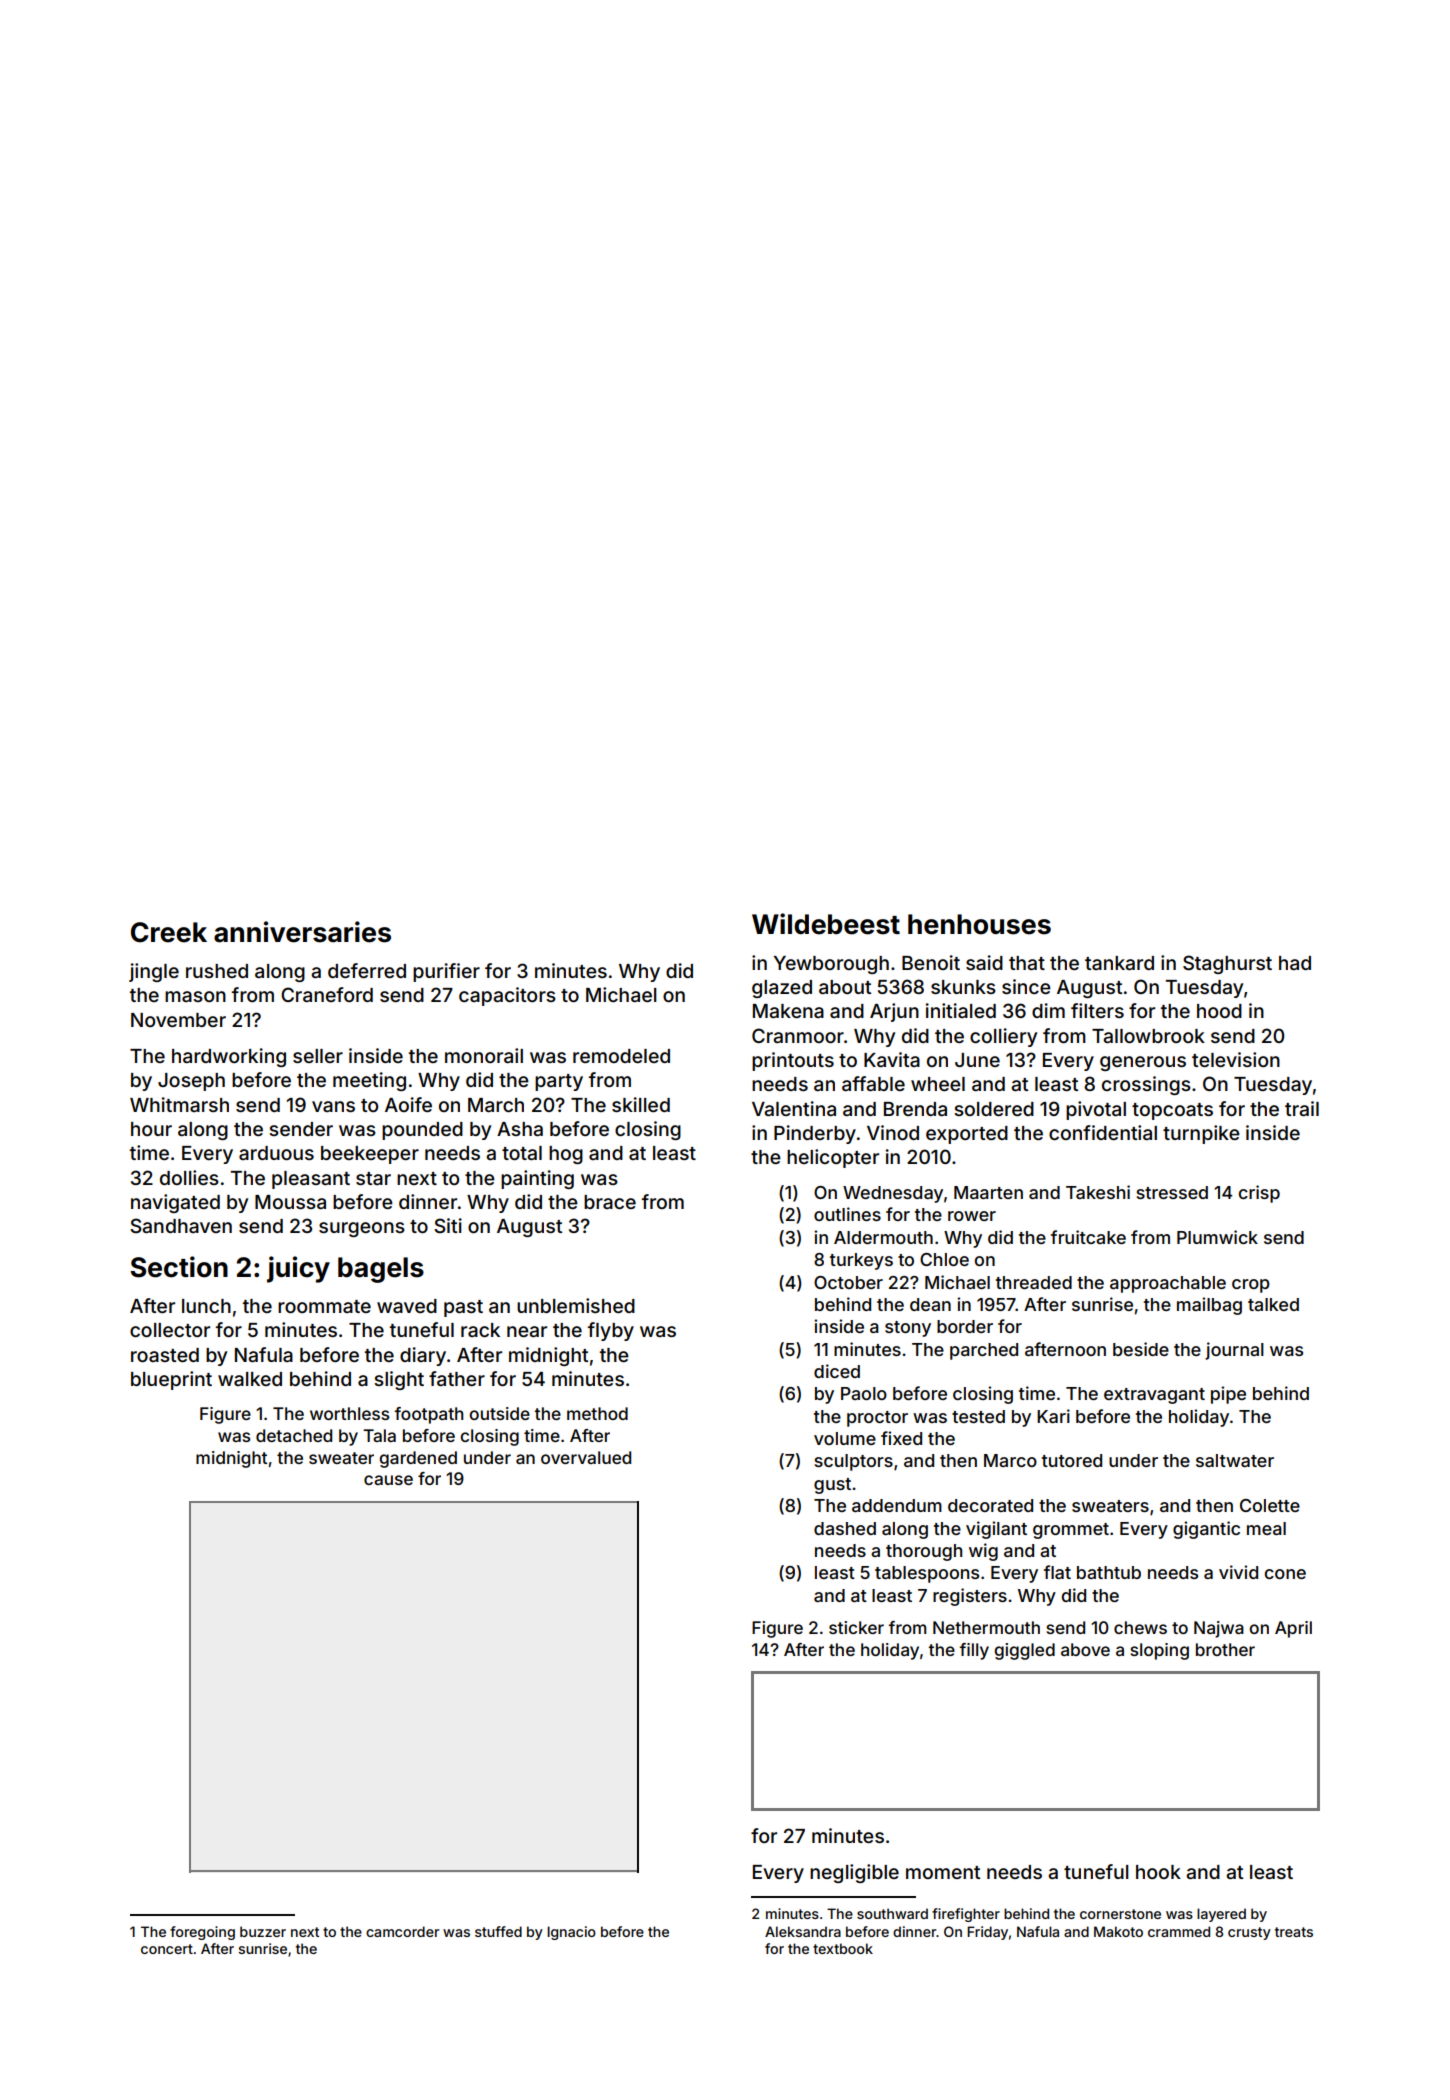 Image resolution: width=1450 pixels, height=2100 pixels. What do you see at coordinates (1295, 963) in the screenshot?
I see `had` at bounding box center [1295, 963].
